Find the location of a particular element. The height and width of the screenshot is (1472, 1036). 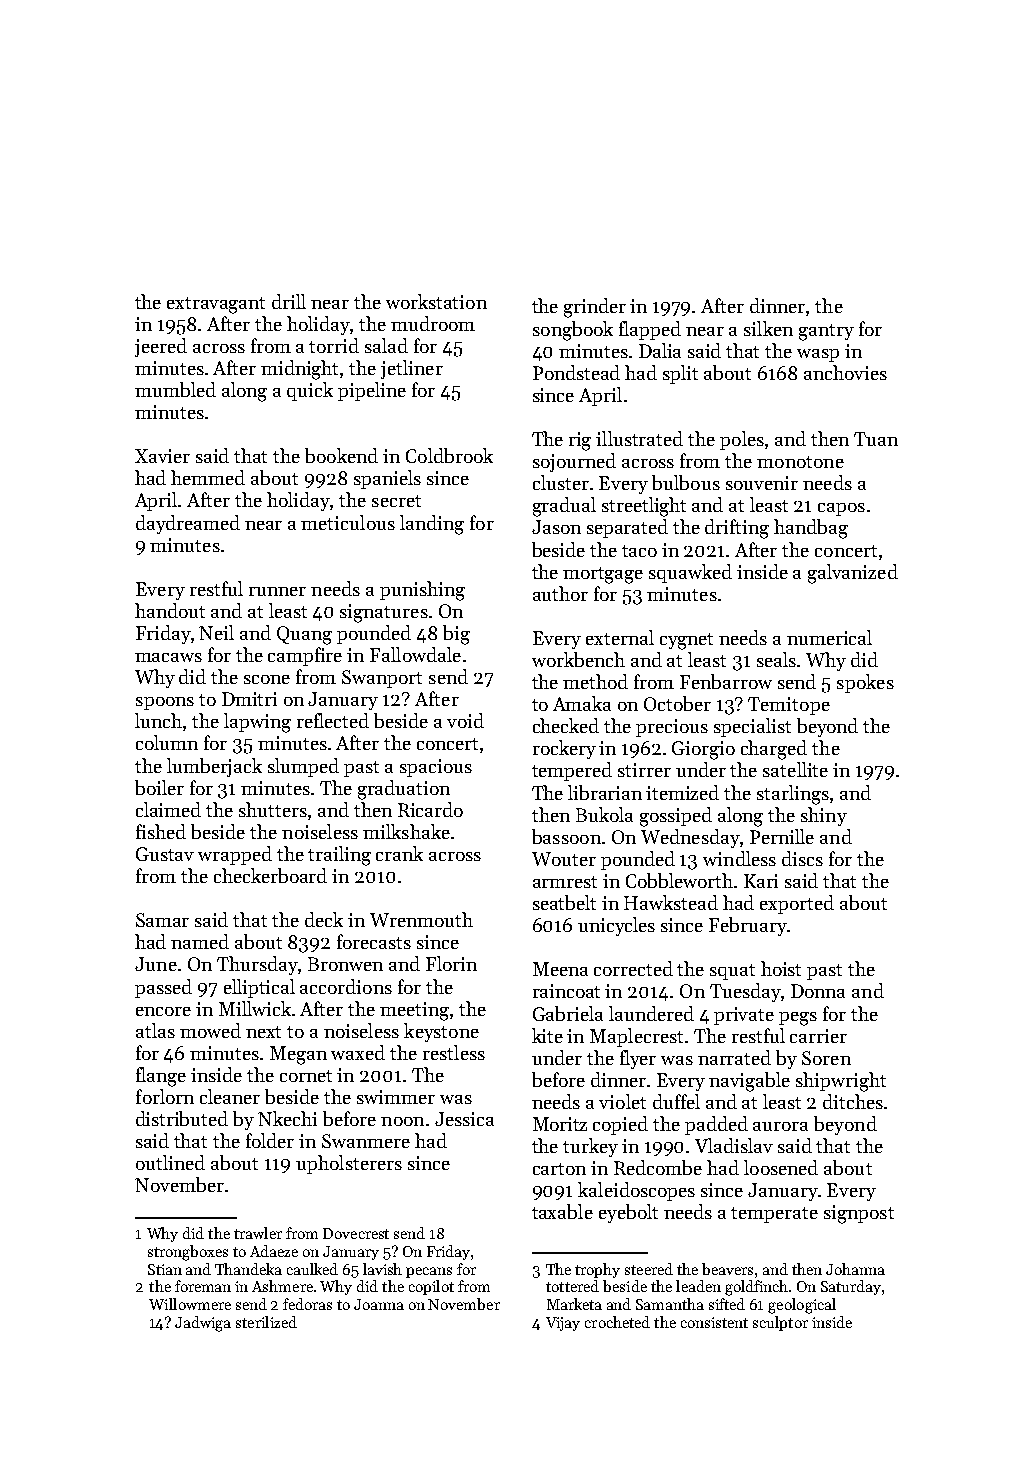

column is located at coordinates (167, 742).
